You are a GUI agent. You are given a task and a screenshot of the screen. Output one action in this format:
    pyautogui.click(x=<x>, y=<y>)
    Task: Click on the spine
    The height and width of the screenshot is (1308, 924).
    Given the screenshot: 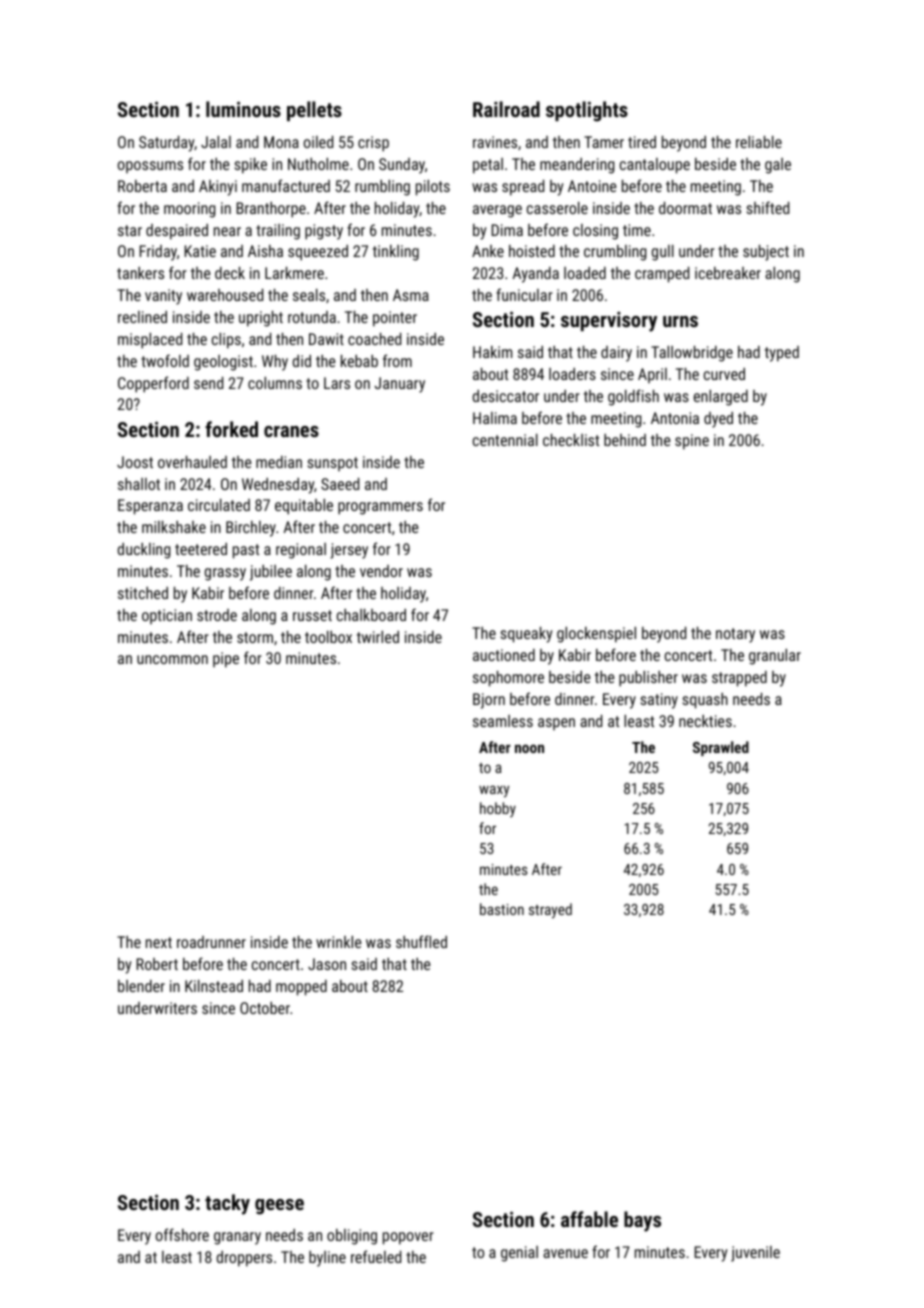 What is the action you would take?
    pyautogui.click(x=692, y=442)
